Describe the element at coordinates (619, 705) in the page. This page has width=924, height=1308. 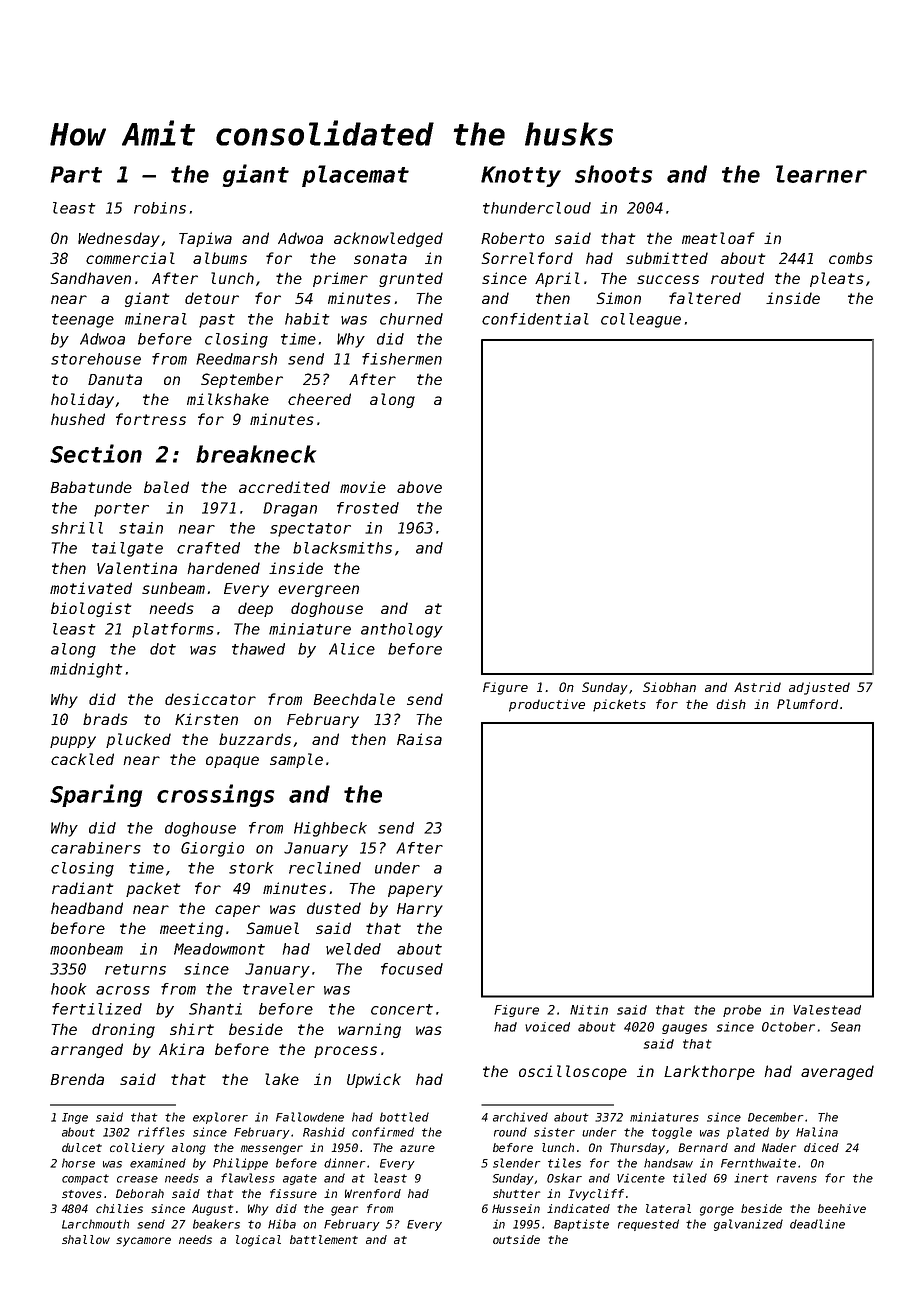
I see `pickets` at that location.
